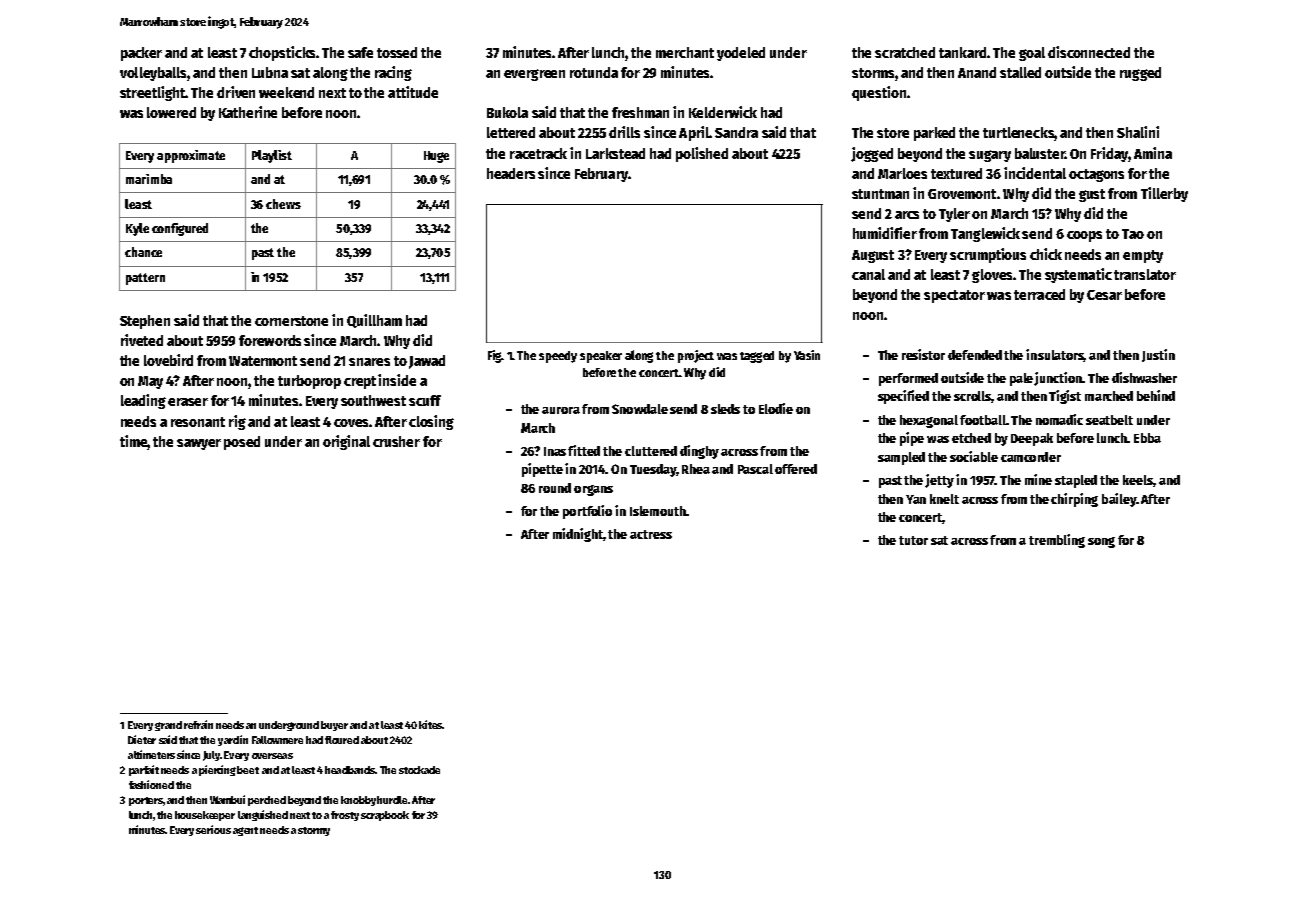 The width and height of the screenshot is (1308, 924). Describe the element at coordinates (286, 92) in the screenshot. I see `weekend` at that location.
